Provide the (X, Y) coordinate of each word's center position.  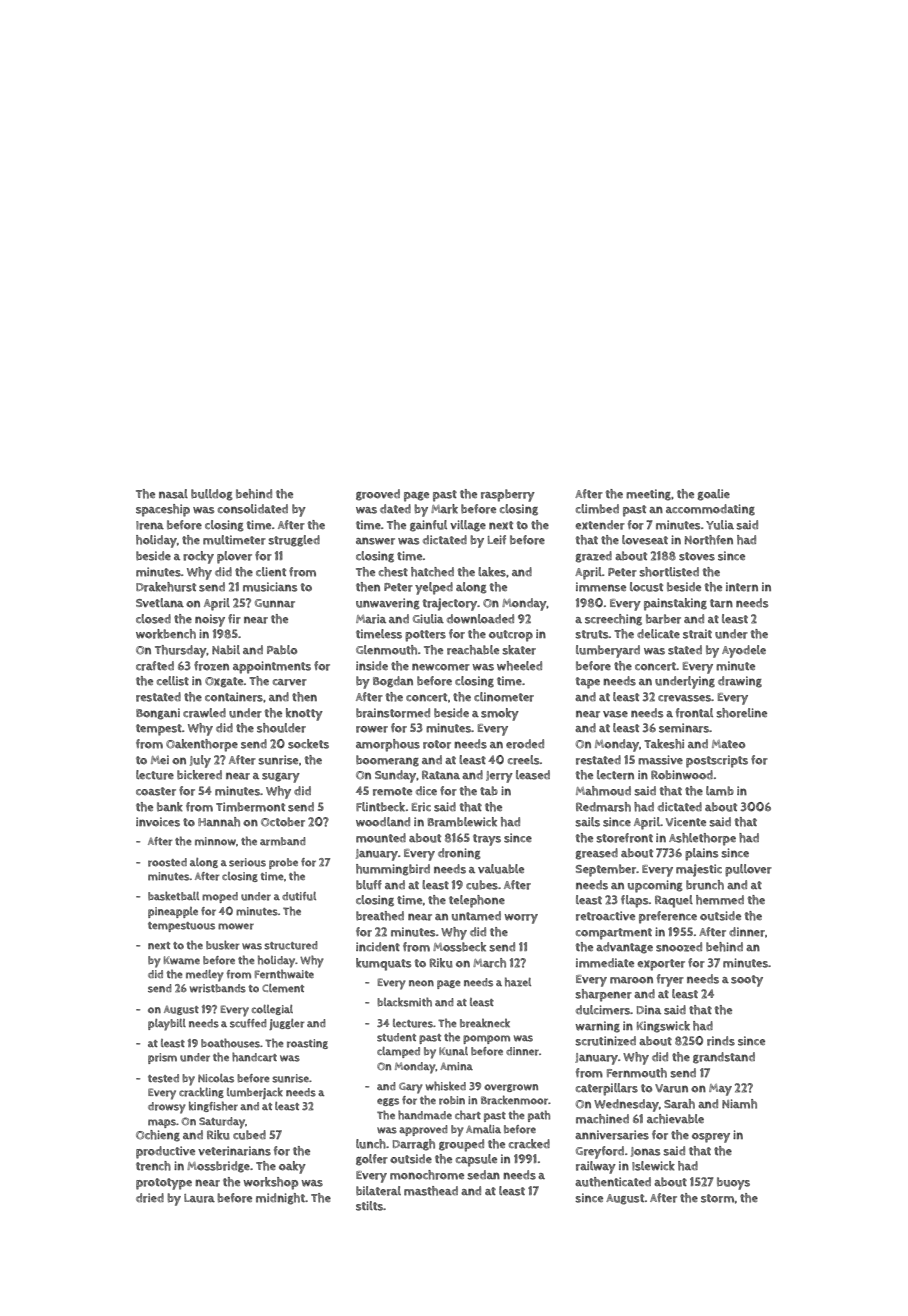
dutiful (299, 896)
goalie (713, 495)
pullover (748, 870)
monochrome (427, 1175)
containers (234, 697)
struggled (294, 541)
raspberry (508, 495)
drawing (740, 682)
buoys (733, 1183)
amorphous (388, 745)
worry (521, 919)
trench (153, 1166)
